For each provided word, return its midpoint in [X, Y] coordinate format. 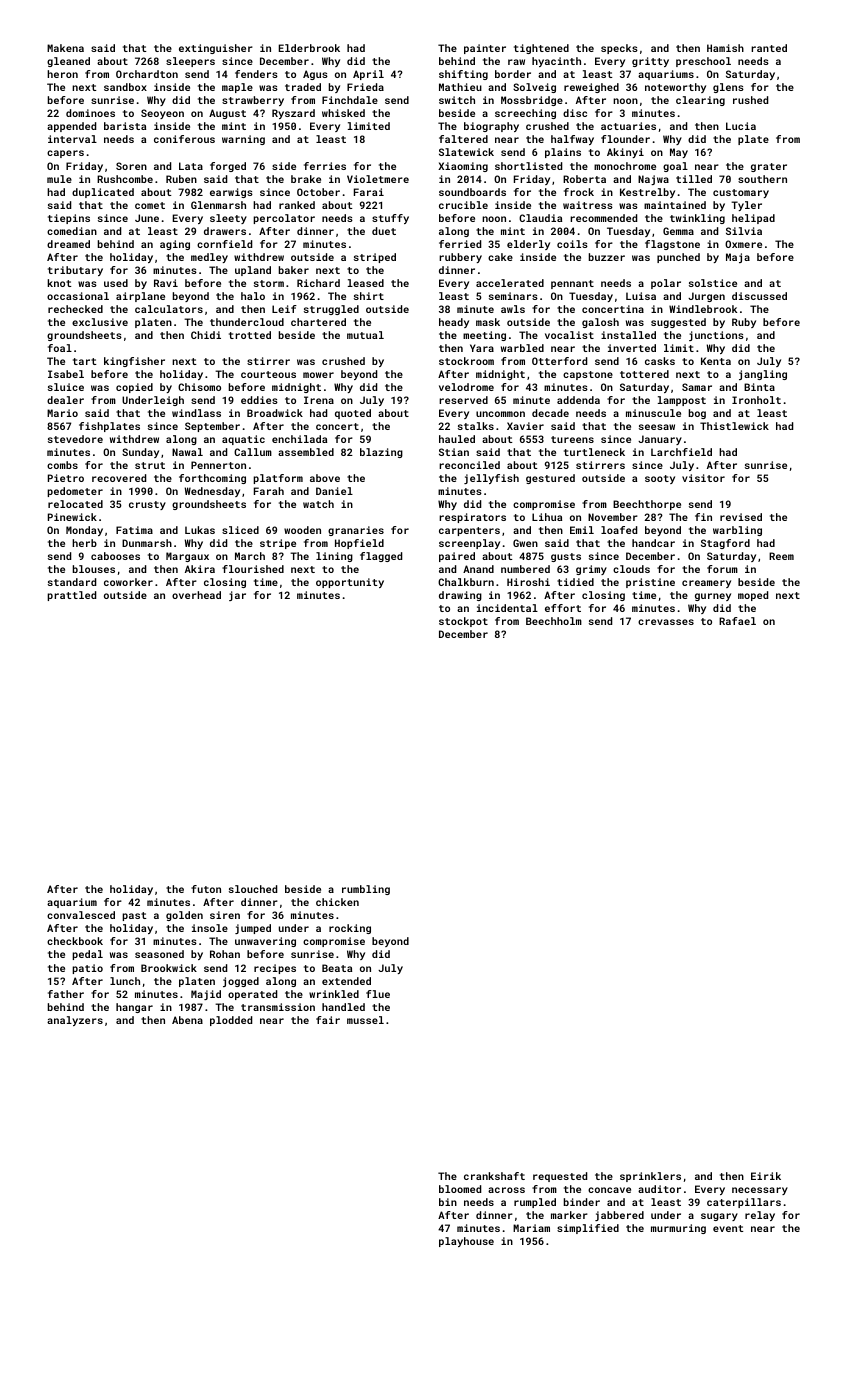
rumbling [366, 890]
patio [87, 969]
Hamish [725, 48]
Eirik [766, 1176]
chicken [337, 902]
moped [753, 596]
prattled [71, 596]
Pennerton [218, 465]
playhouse [466, 1242]
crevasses [666, 622]
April [368, 75]
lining [334, 557]
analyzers [75, 1021]
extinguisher [216, 49]
